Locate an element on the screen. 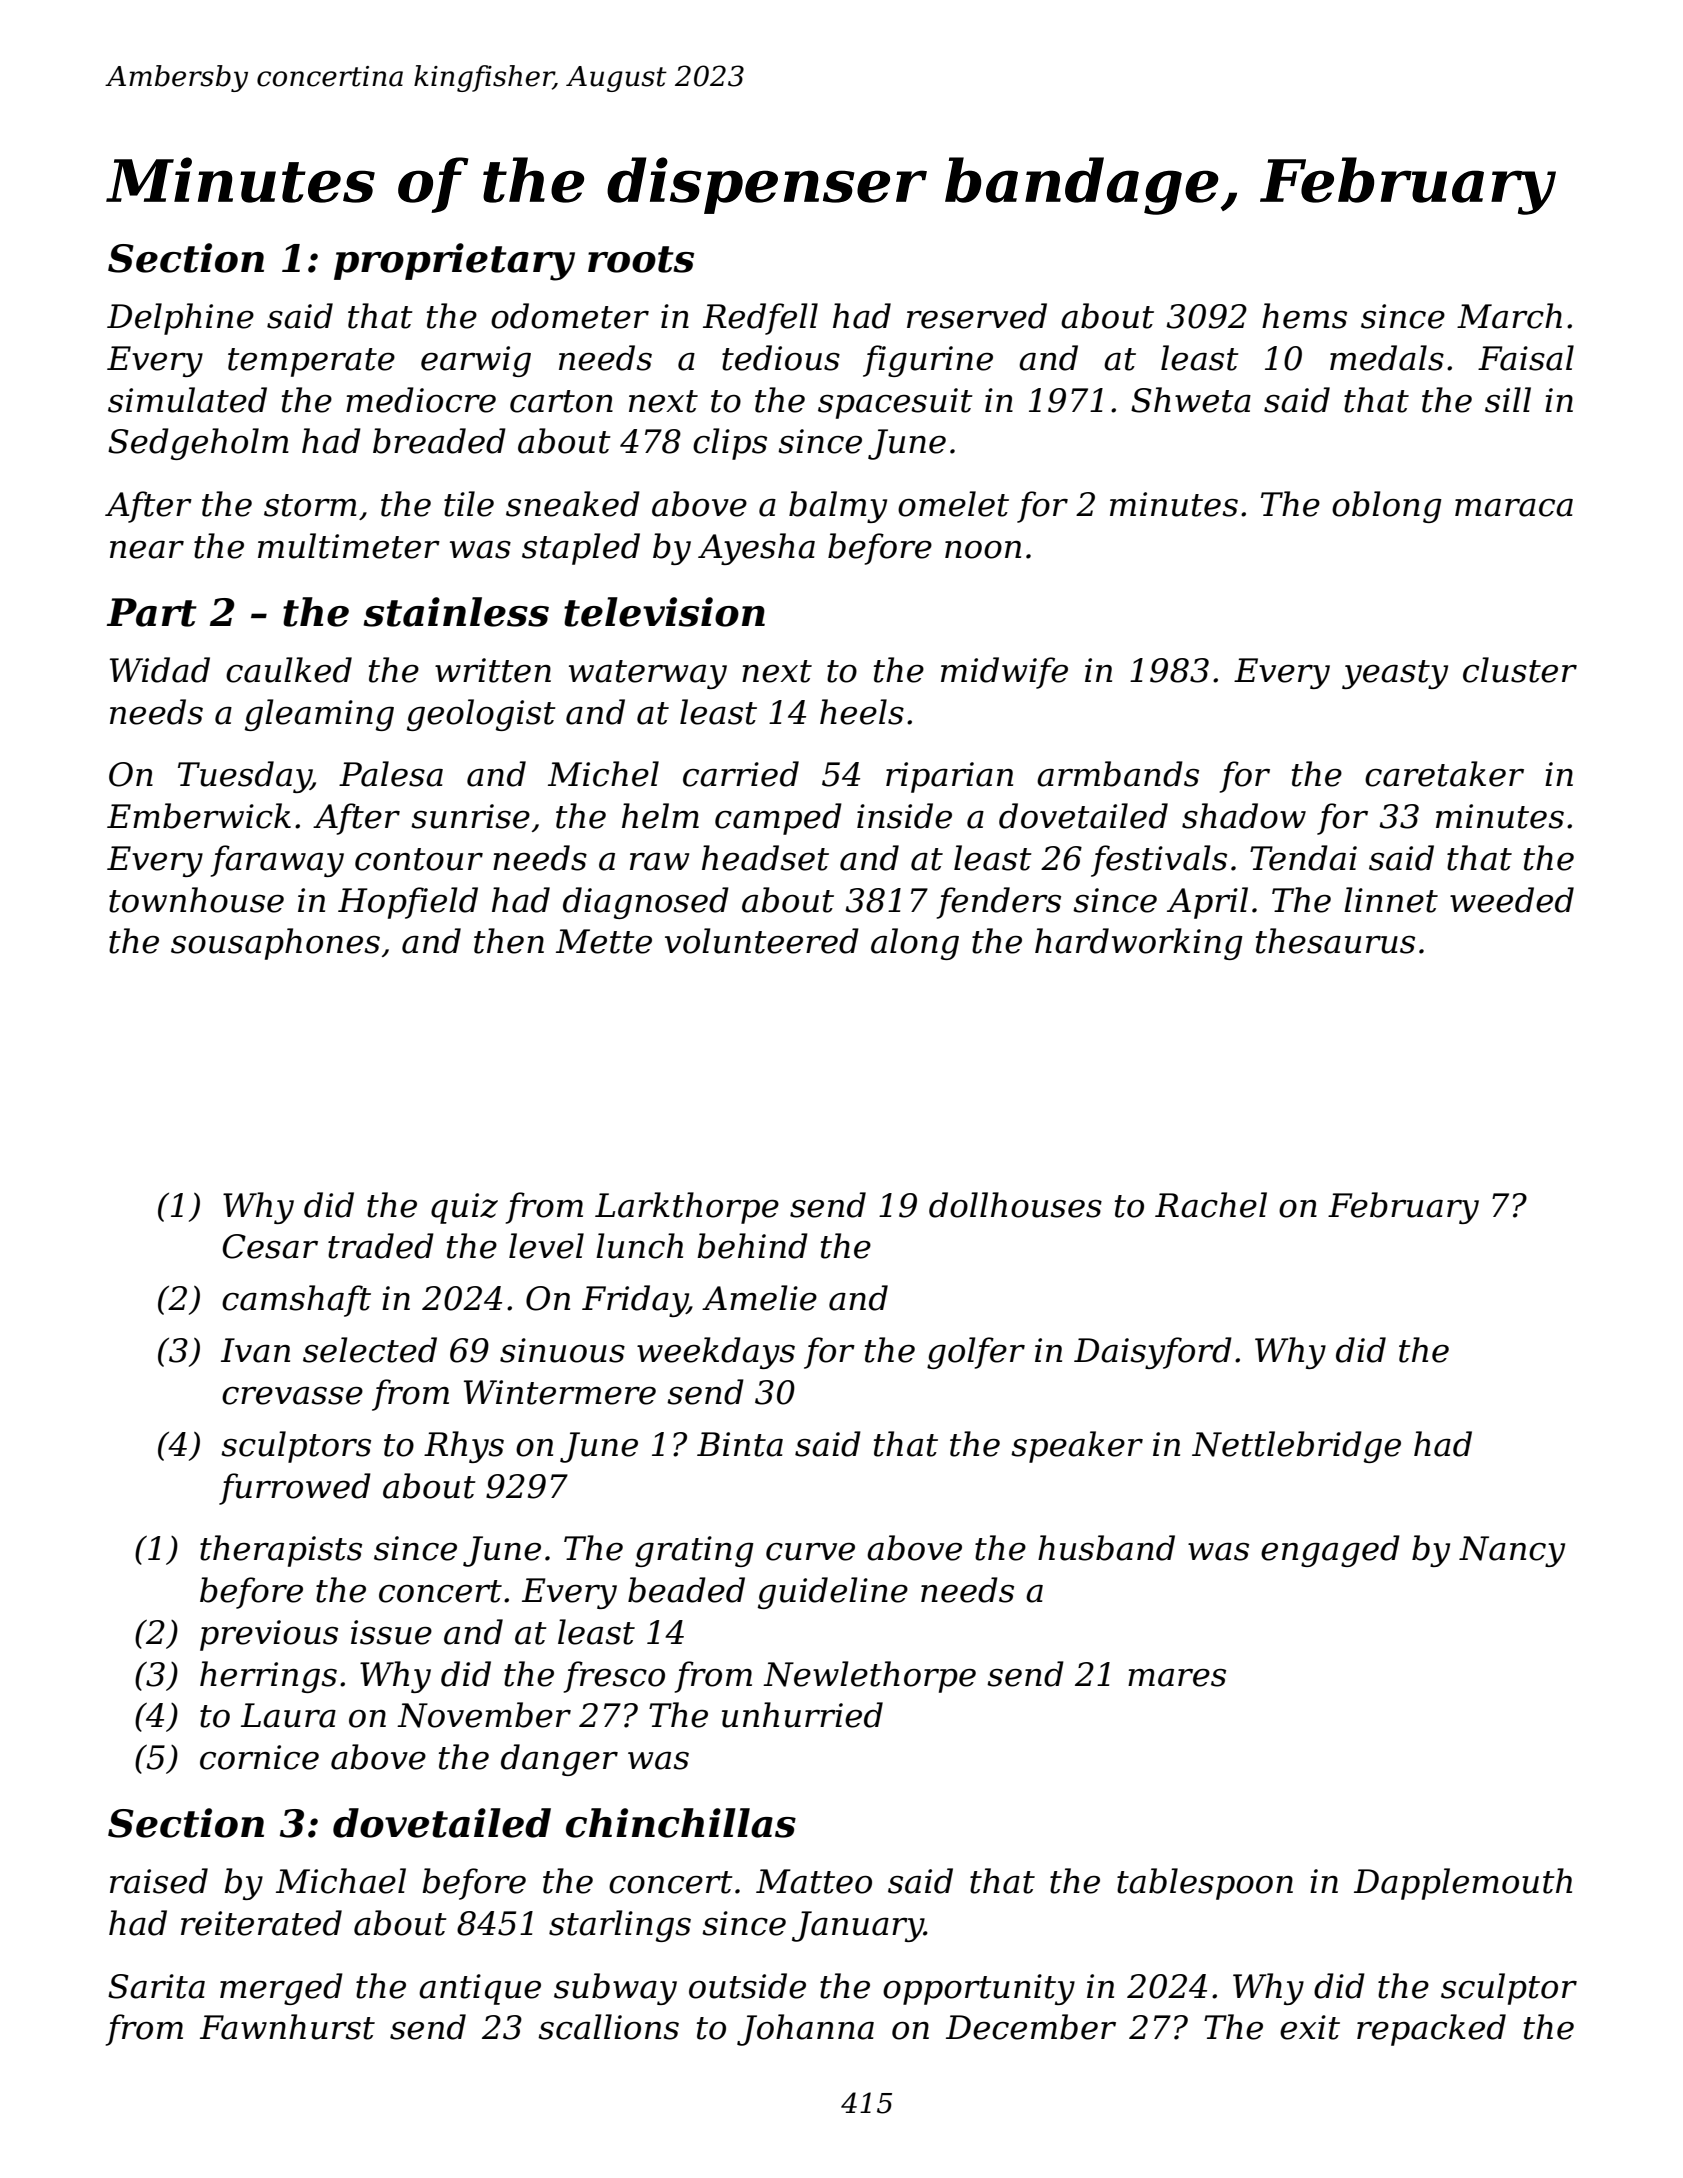 The width and height of the screenshot is (1683, 2178). roots is located at coordinates (641, 259).
